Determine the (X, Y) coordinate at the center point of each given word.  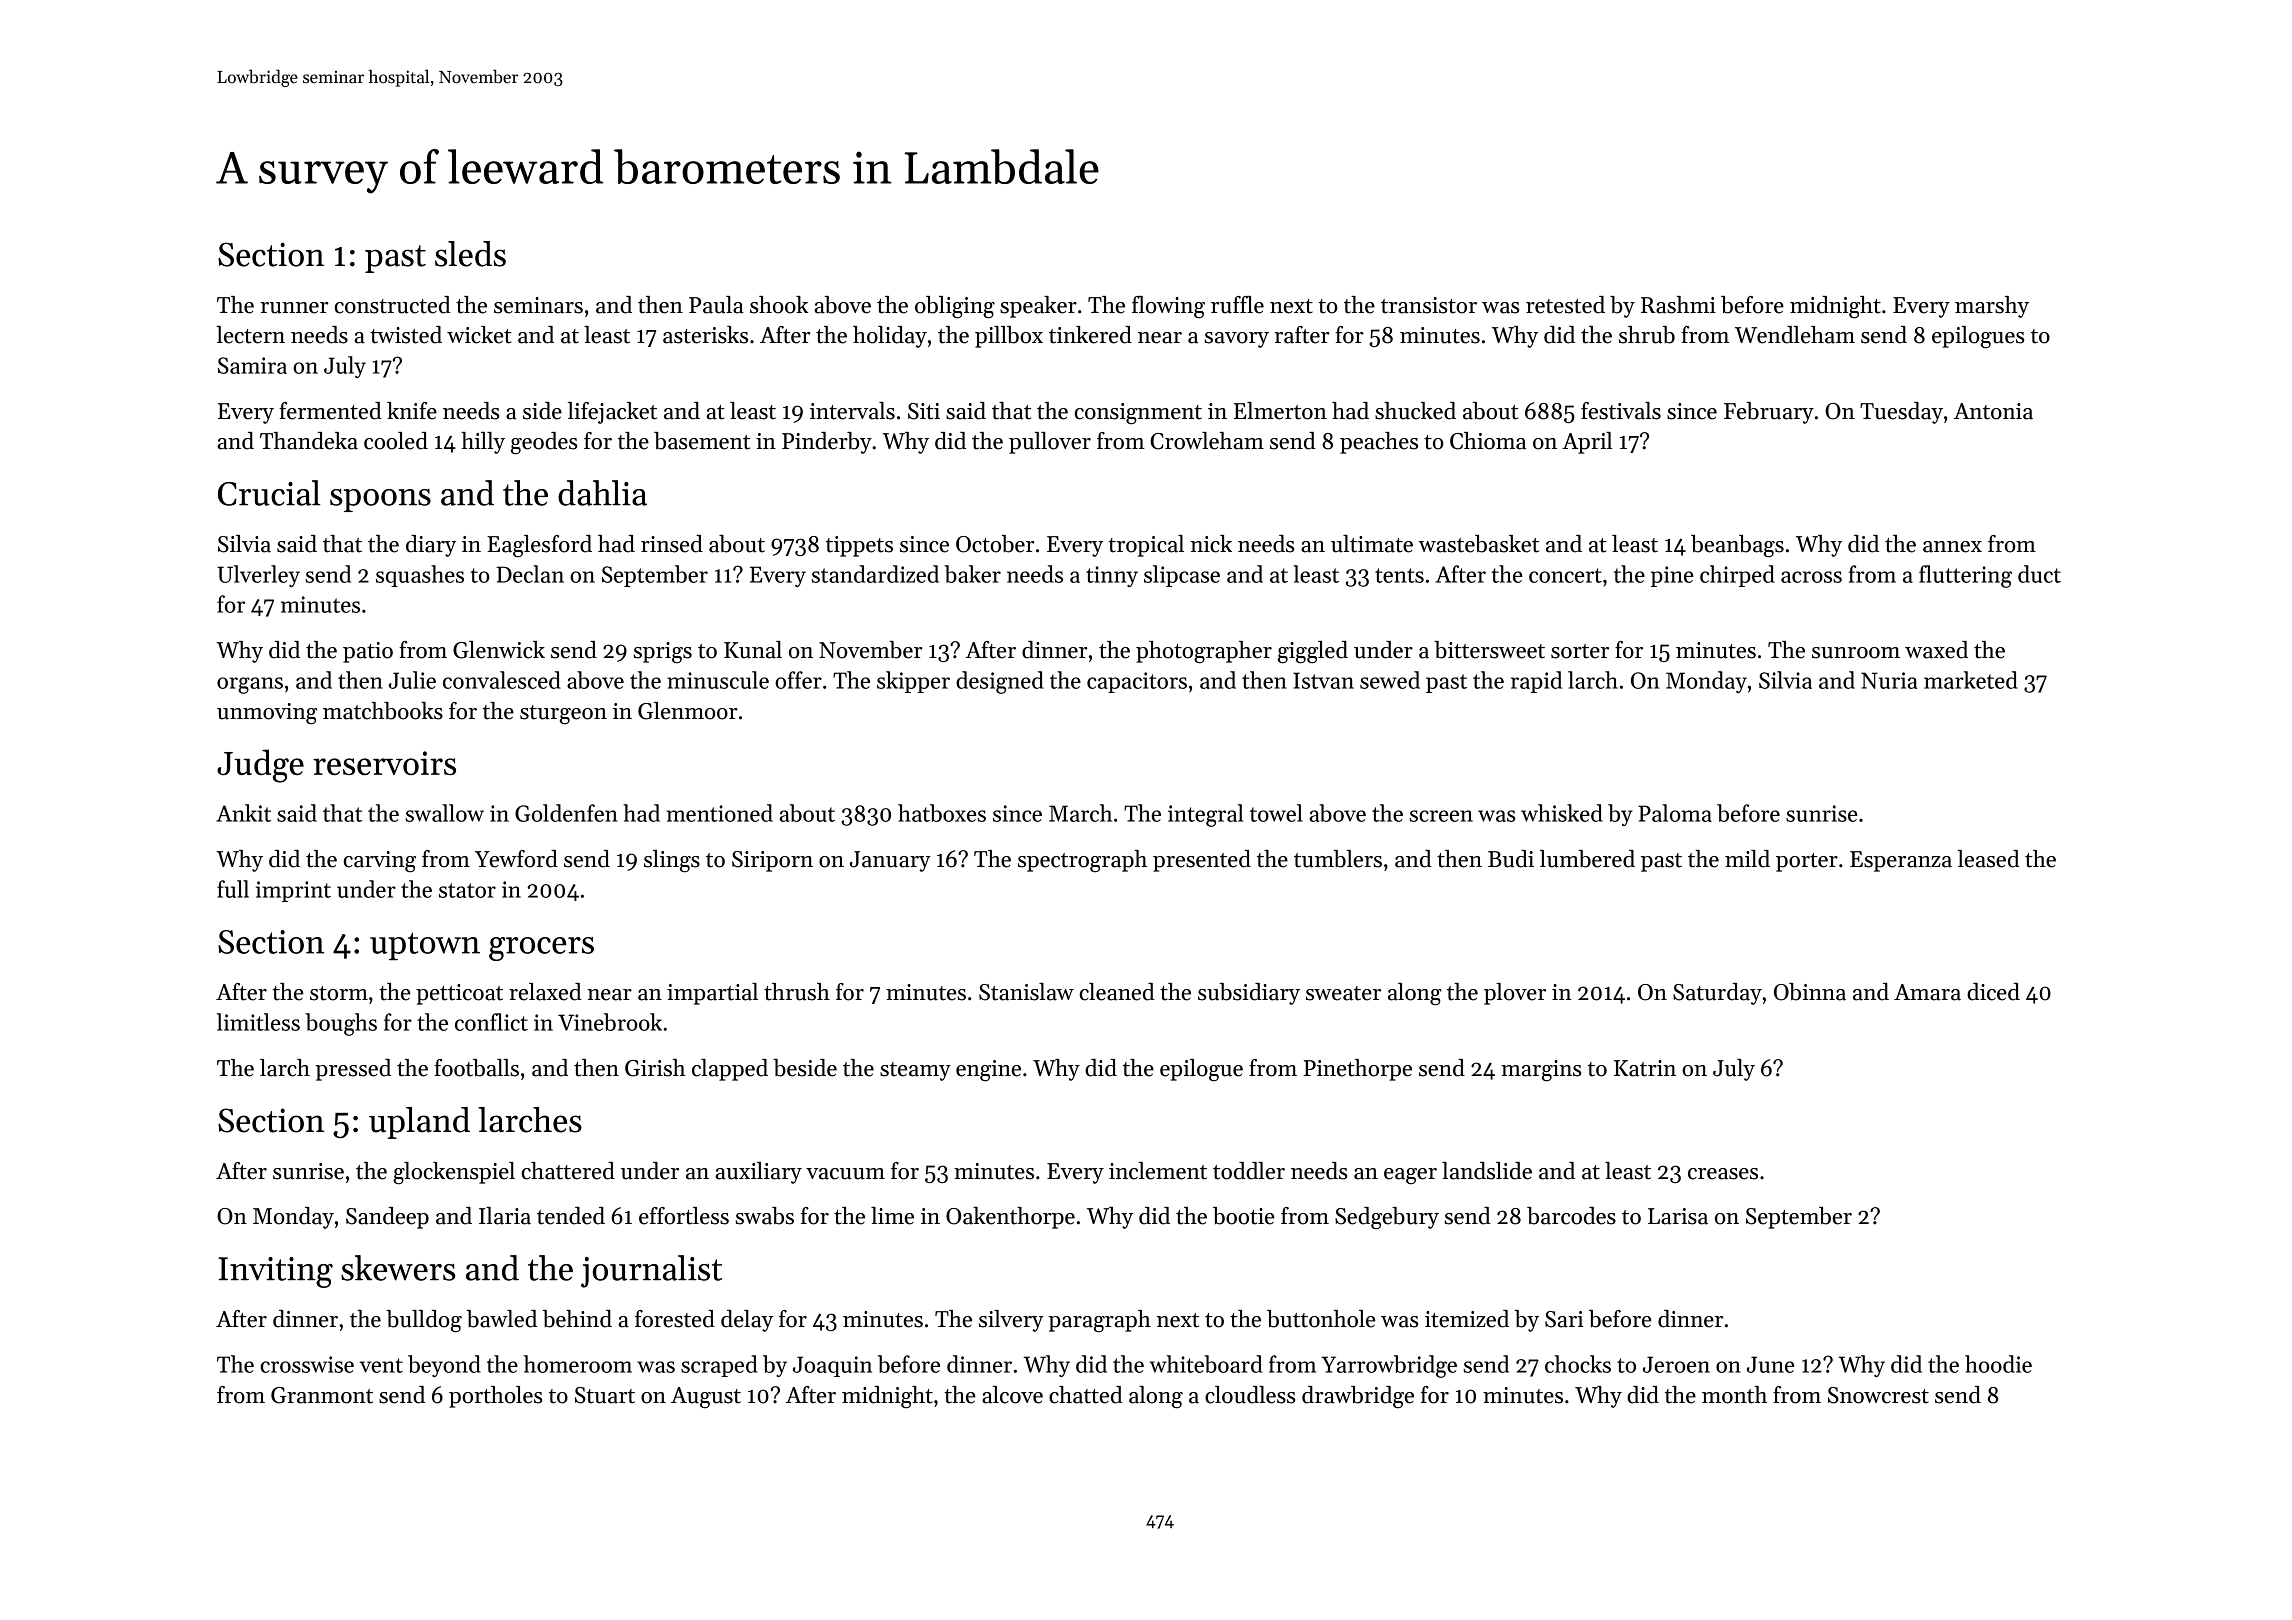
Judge (260, 766)
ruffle (1237, 305)
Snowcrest (1878, 1395)
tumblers (1338, 859)
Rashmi (1678, 305)
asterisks (705, 335)
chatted (1086, 1395)
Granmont (322, 1395)
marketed (1971, 680)
